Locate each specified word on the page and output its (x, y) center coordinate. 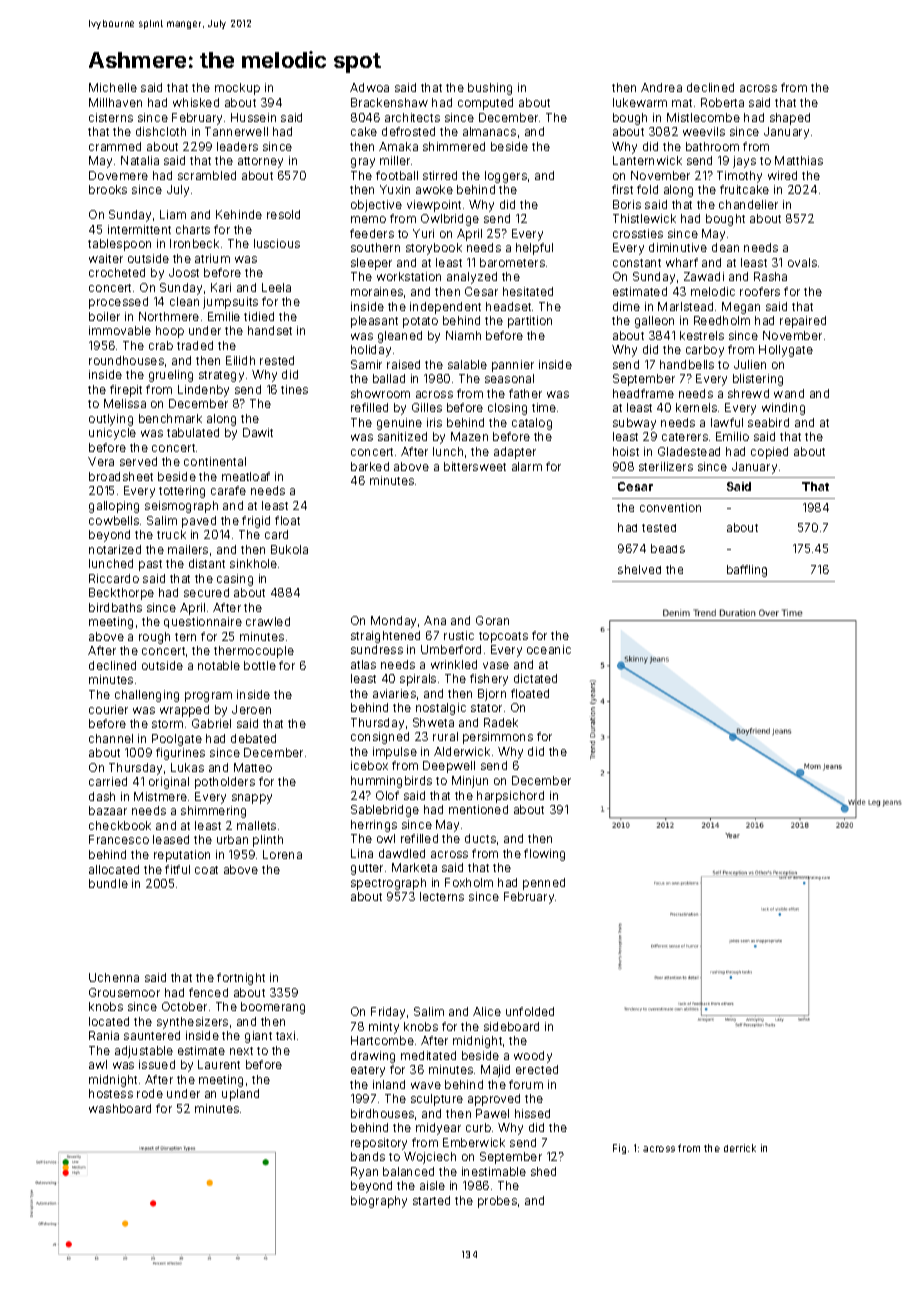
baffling (747, 571)
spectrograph (388, 884)
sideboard (511, 1026)
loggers (506, 177)
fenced (208, 992)
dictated (535, 678)
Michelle (113, 87)
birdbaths (115, 607)
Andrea (661, 87)
